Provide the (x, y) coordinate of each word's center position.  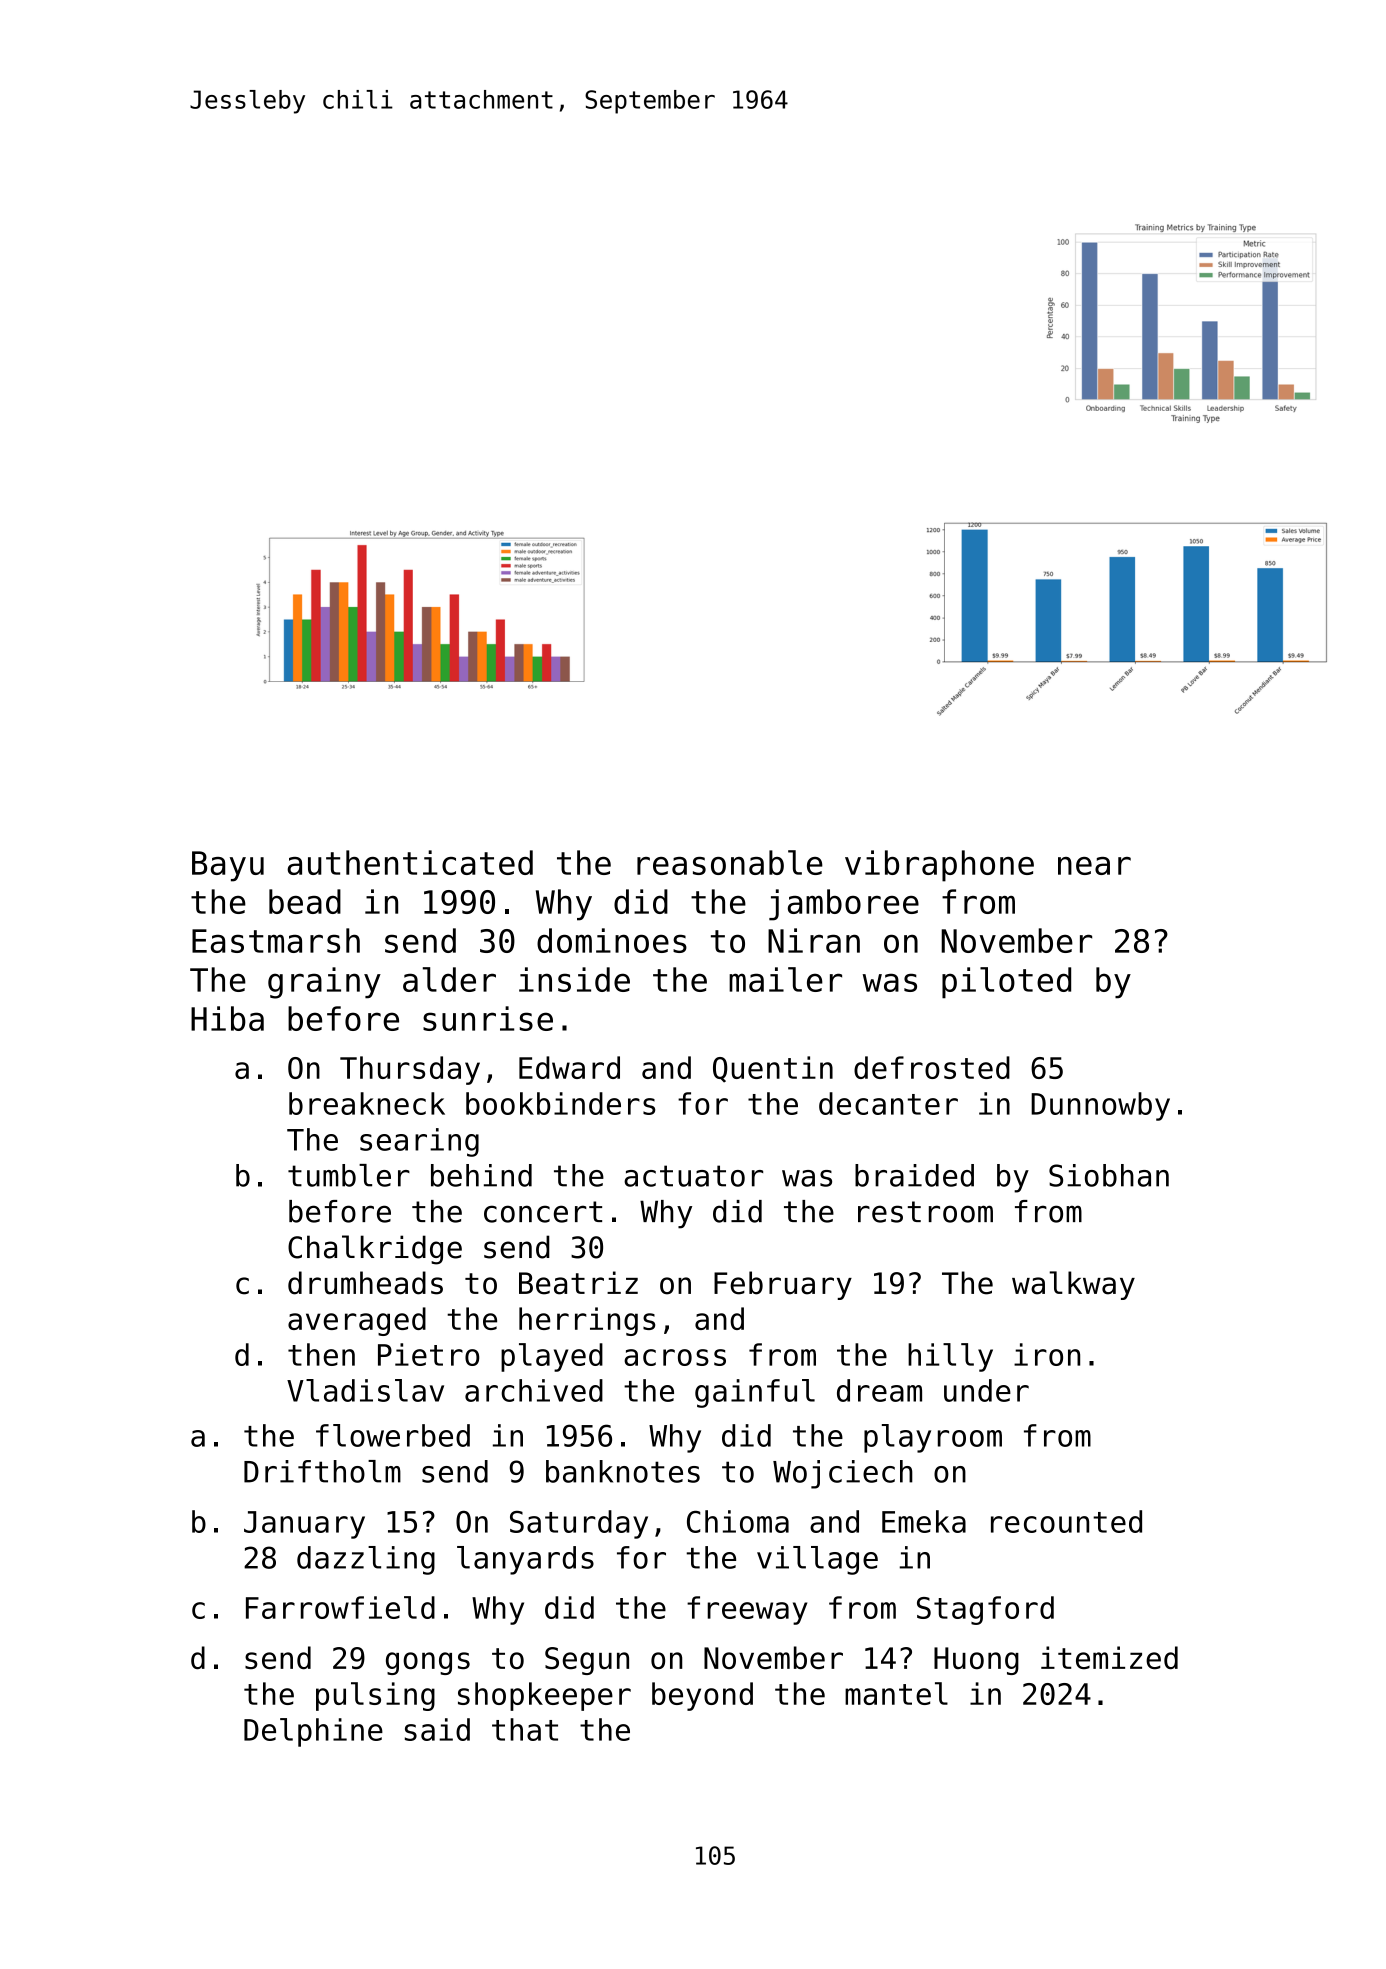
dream (879, 1390)
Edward (569, 1067)
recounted (1066, 1521)
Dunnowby (1100, 1106)
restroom (925, 1212)
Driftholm (322, 1471)
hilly (950, 1357)
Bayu (228, 866)
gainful (755, 1393)
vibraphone (939, 866)
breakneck (367, 1103)
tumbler (349, 1175)
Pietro (429, 1354)
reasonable (730, 862)
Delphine (313, 1732)
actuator (693, 1176)
